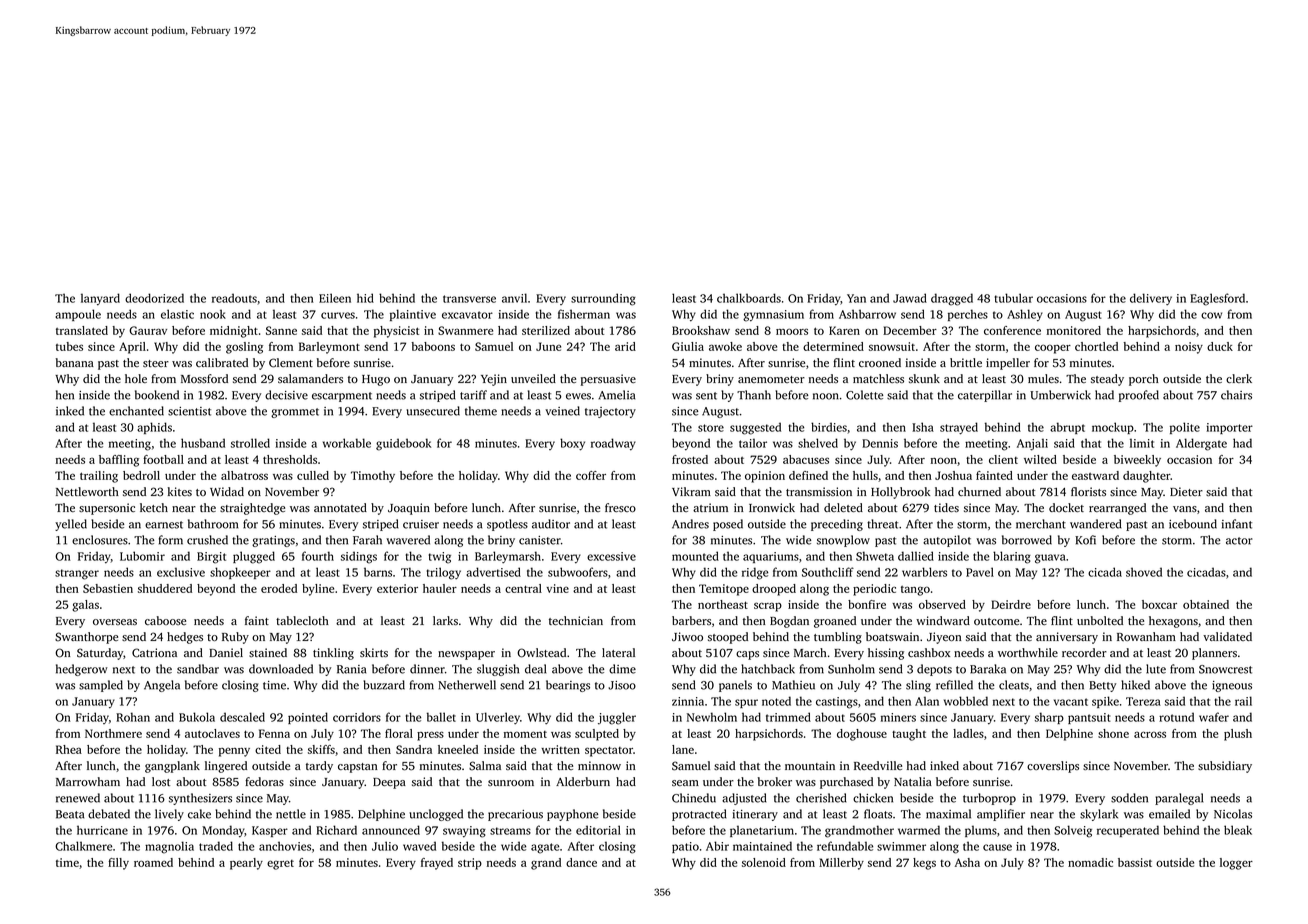 Image resolution: width=1308 pixels, height=924 pixels. I want to click on coffer, so click(591, 475).
